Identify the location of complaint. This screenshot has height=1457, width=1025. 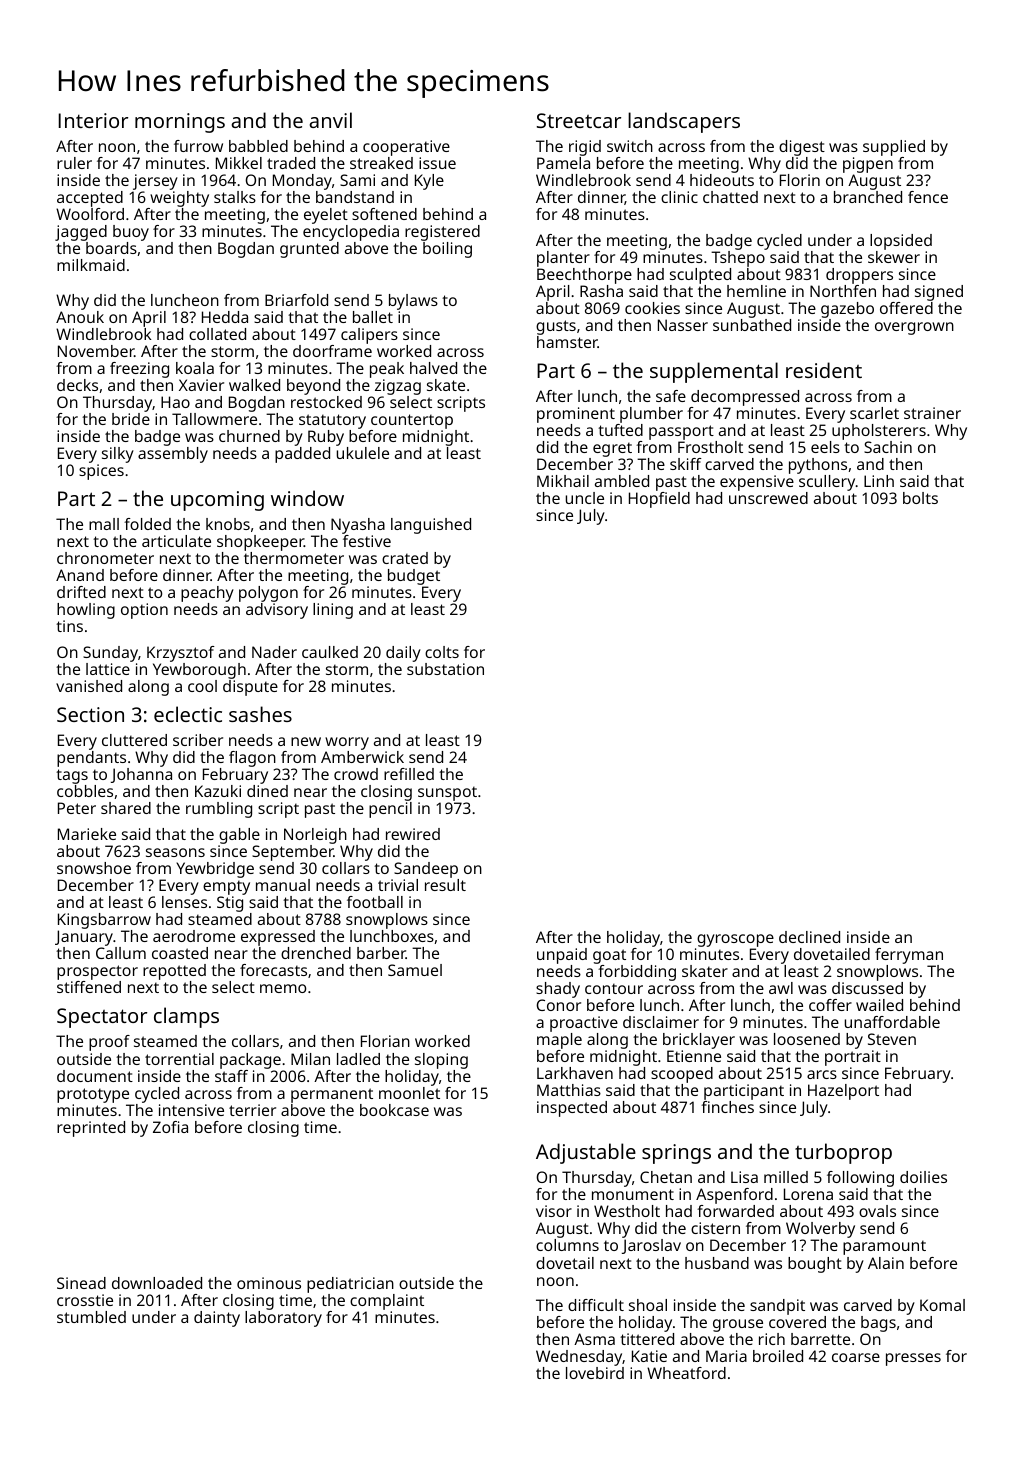
(387, 1302).
